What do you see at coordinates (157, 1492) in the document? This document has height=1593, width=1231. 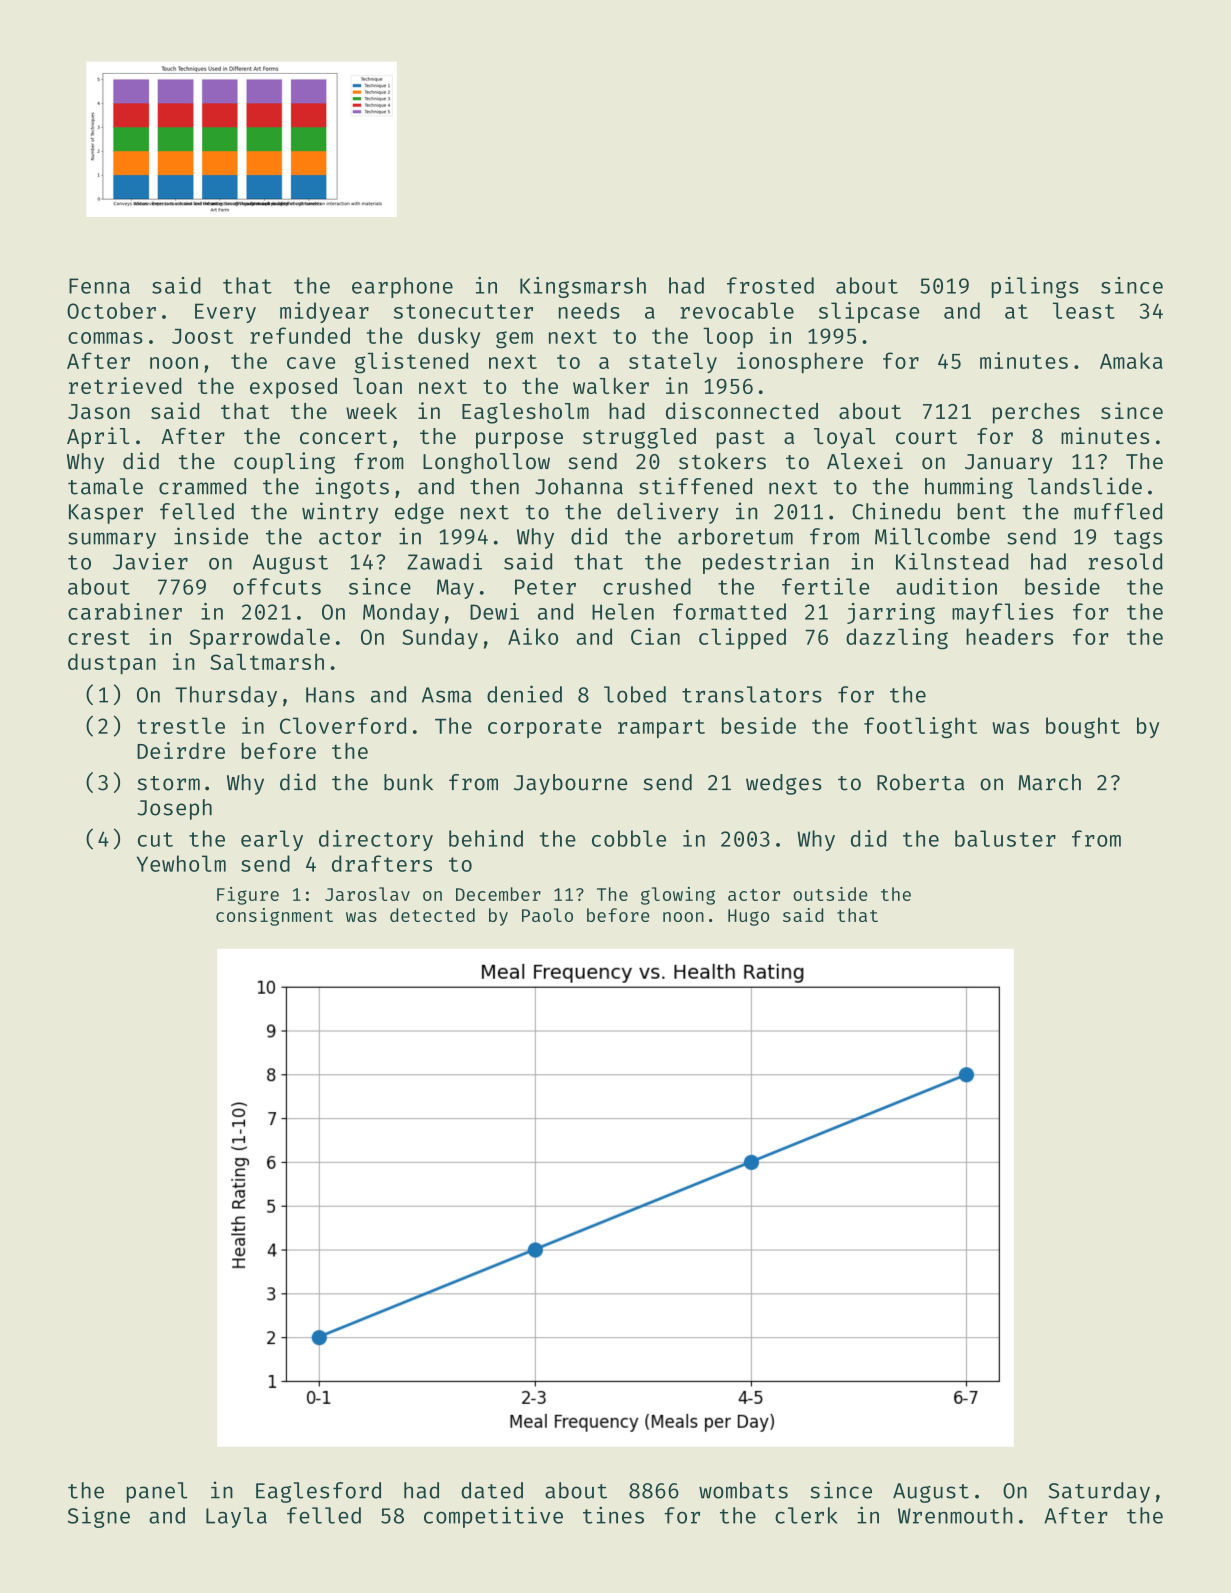 I see `panel` at bounding box center [157, 1492].
